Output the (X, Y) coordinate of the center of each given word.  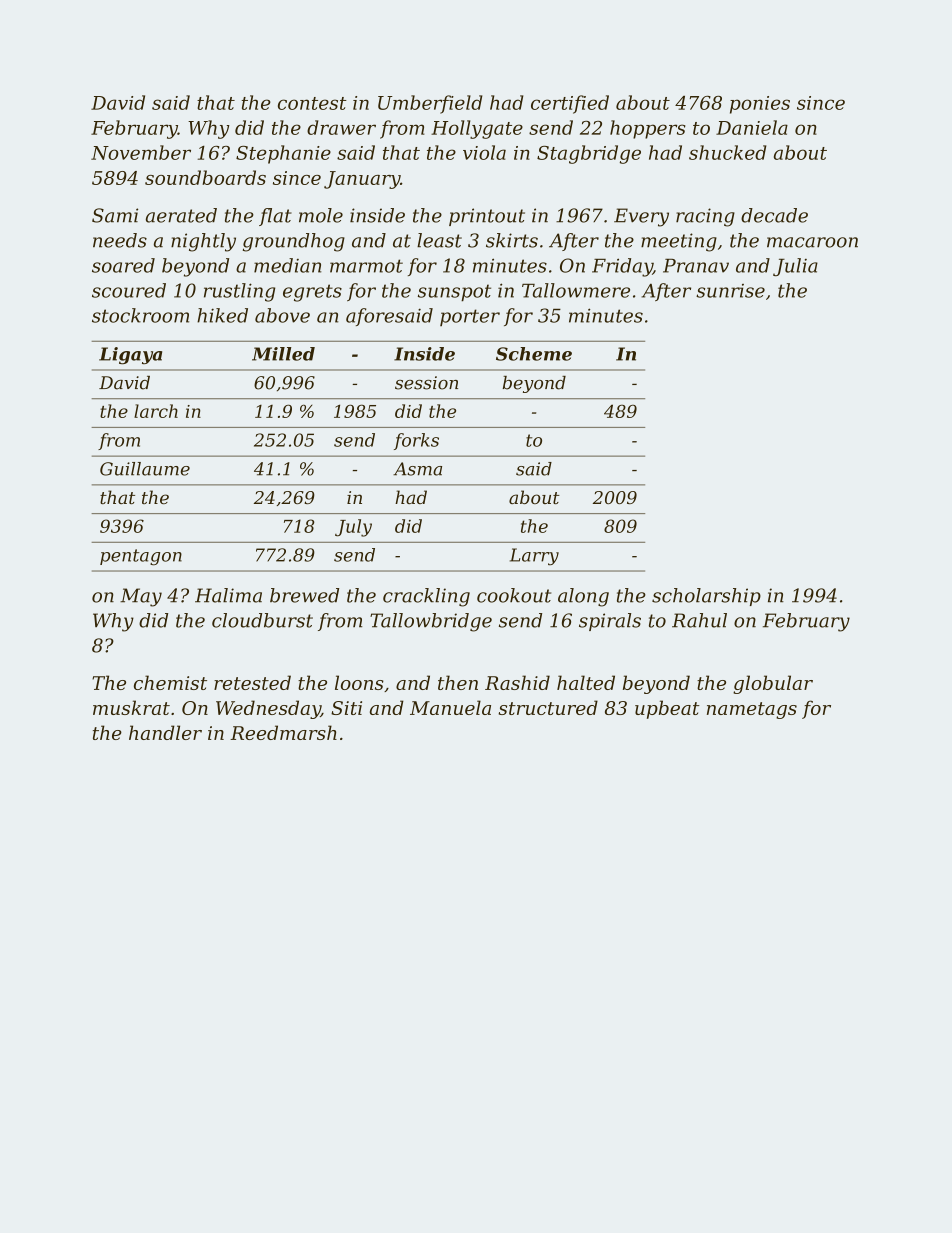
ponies (760, 105)
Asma (417, 469)
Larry (534, 557)
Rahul (699, 620)
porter (470, 317)
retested (252, 682)
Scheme (534, 354)
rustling (239, 292)
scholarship (706, 597)
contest (312, 103)
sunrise (730, 291)
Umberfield (430, 104)
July (353, 528)
